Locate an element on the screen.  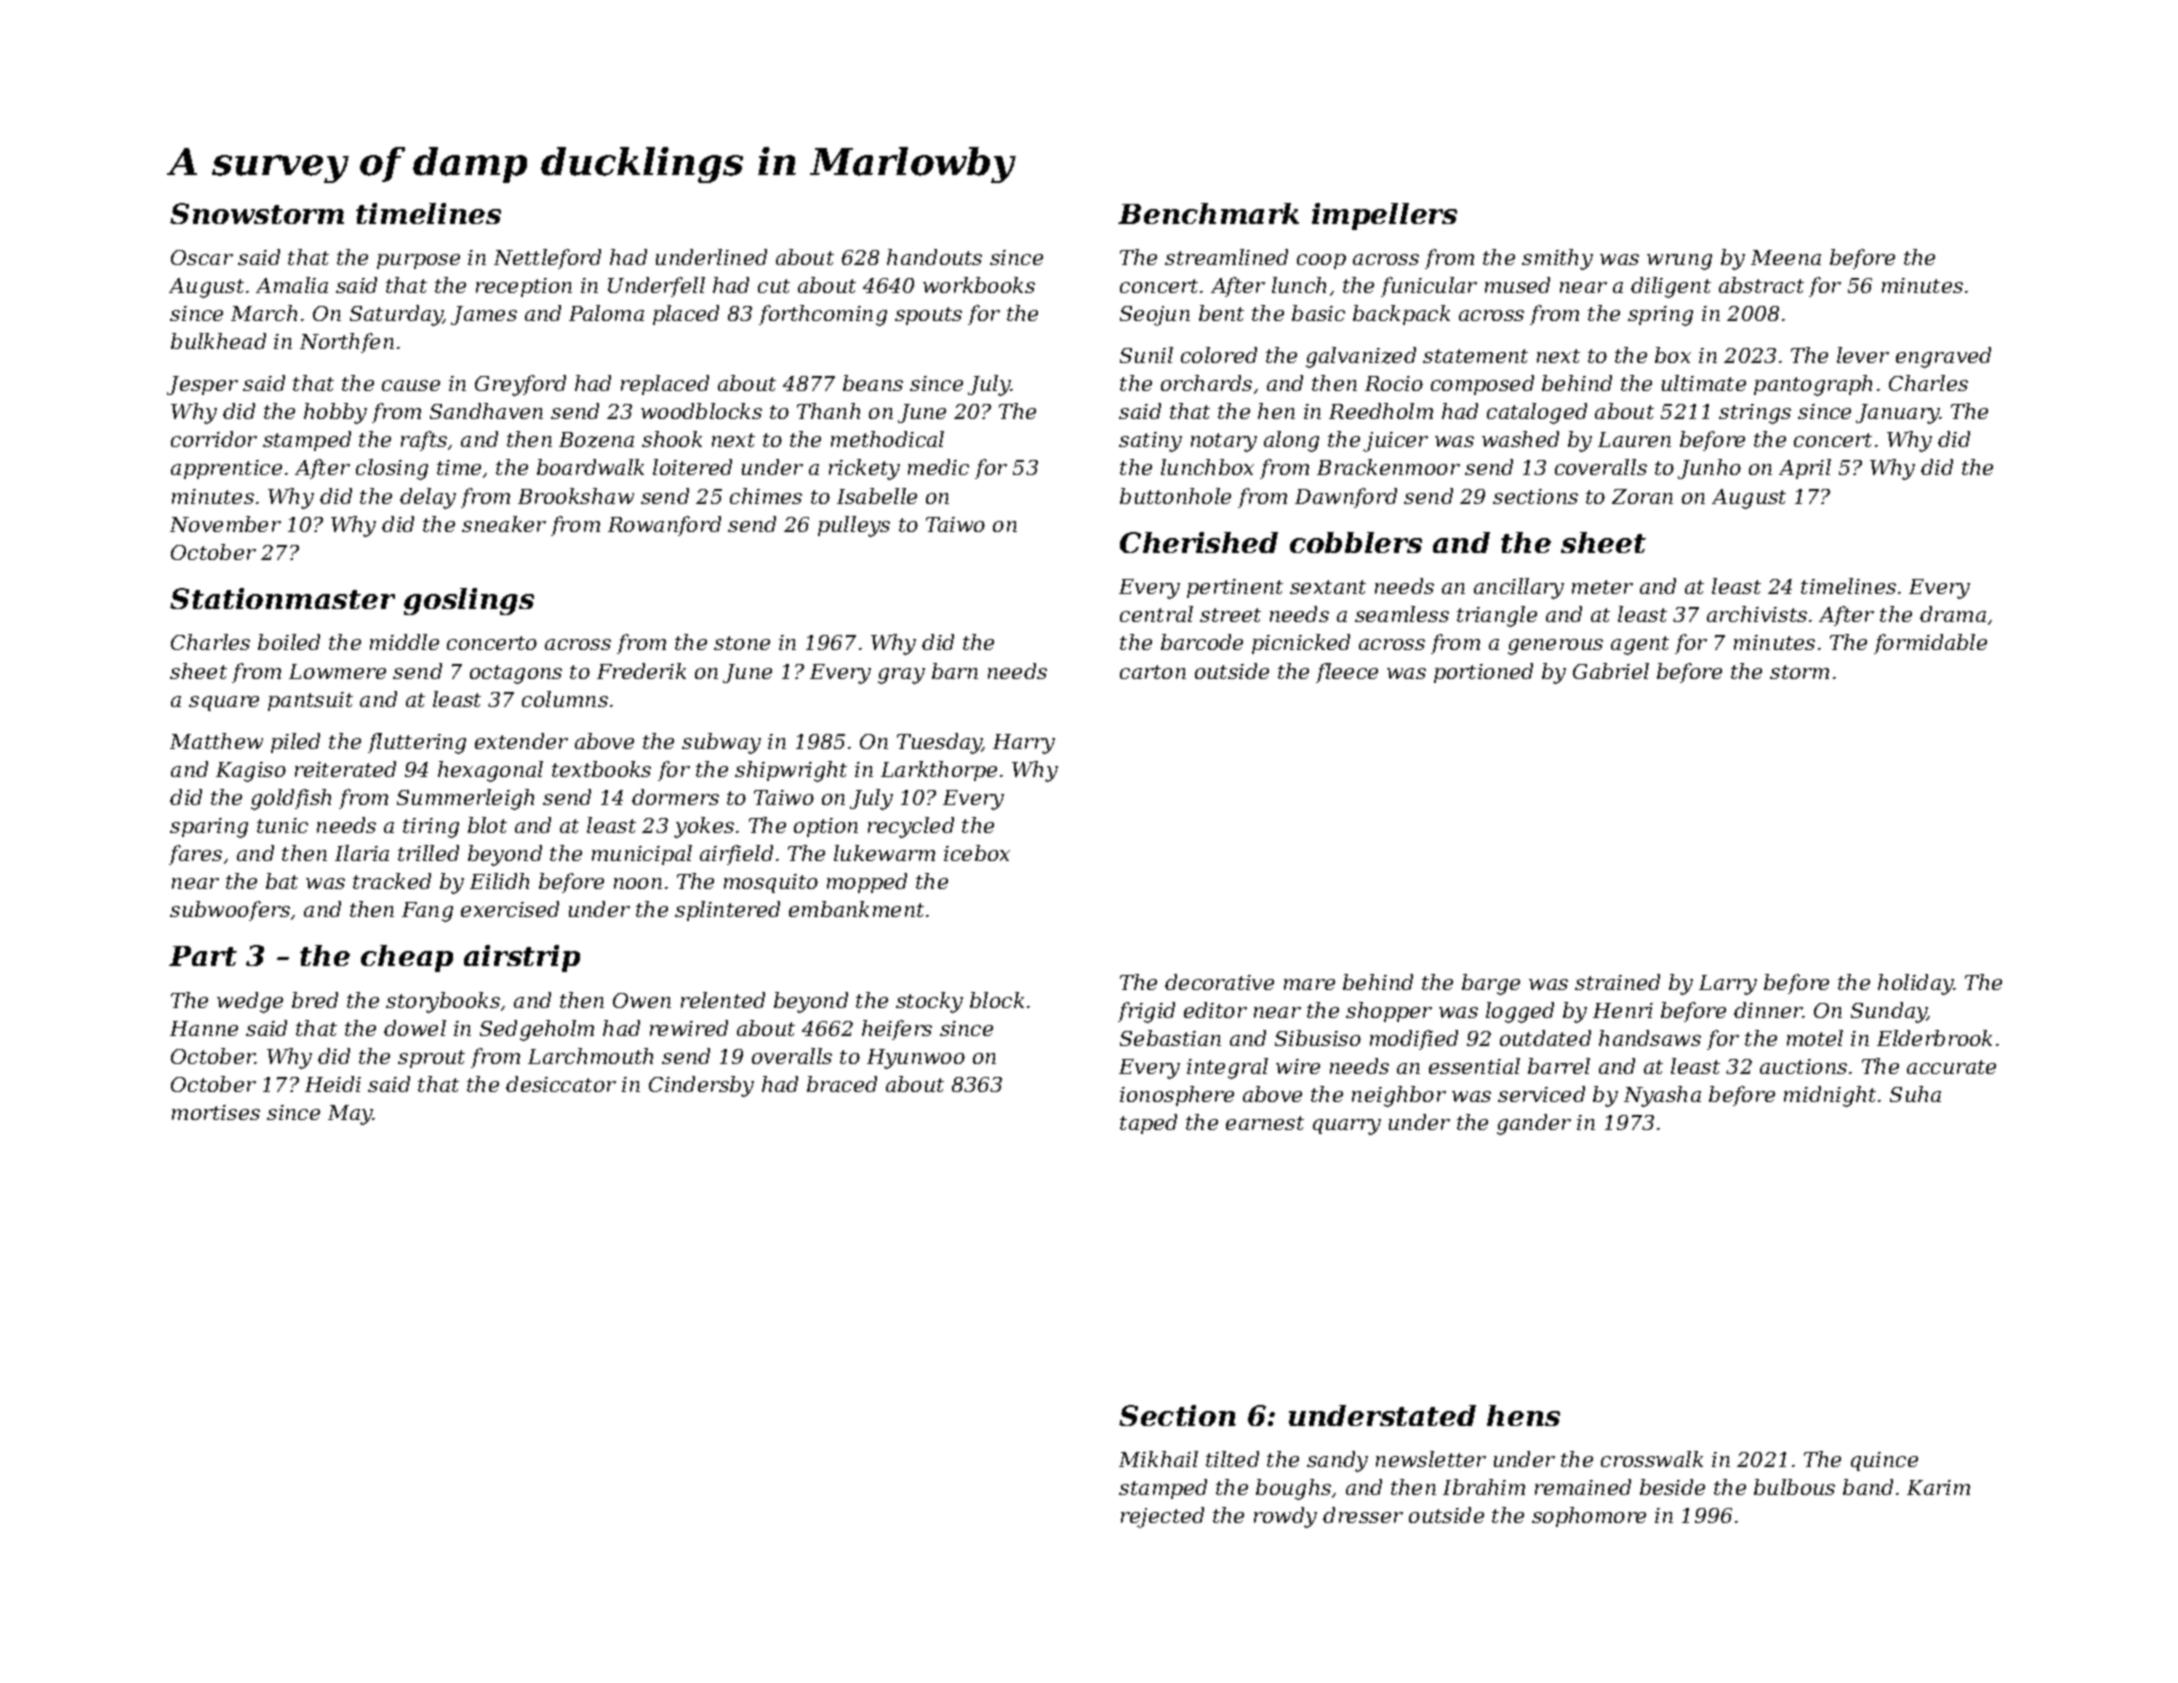
shipwright is located at coordinates (791, 771).
